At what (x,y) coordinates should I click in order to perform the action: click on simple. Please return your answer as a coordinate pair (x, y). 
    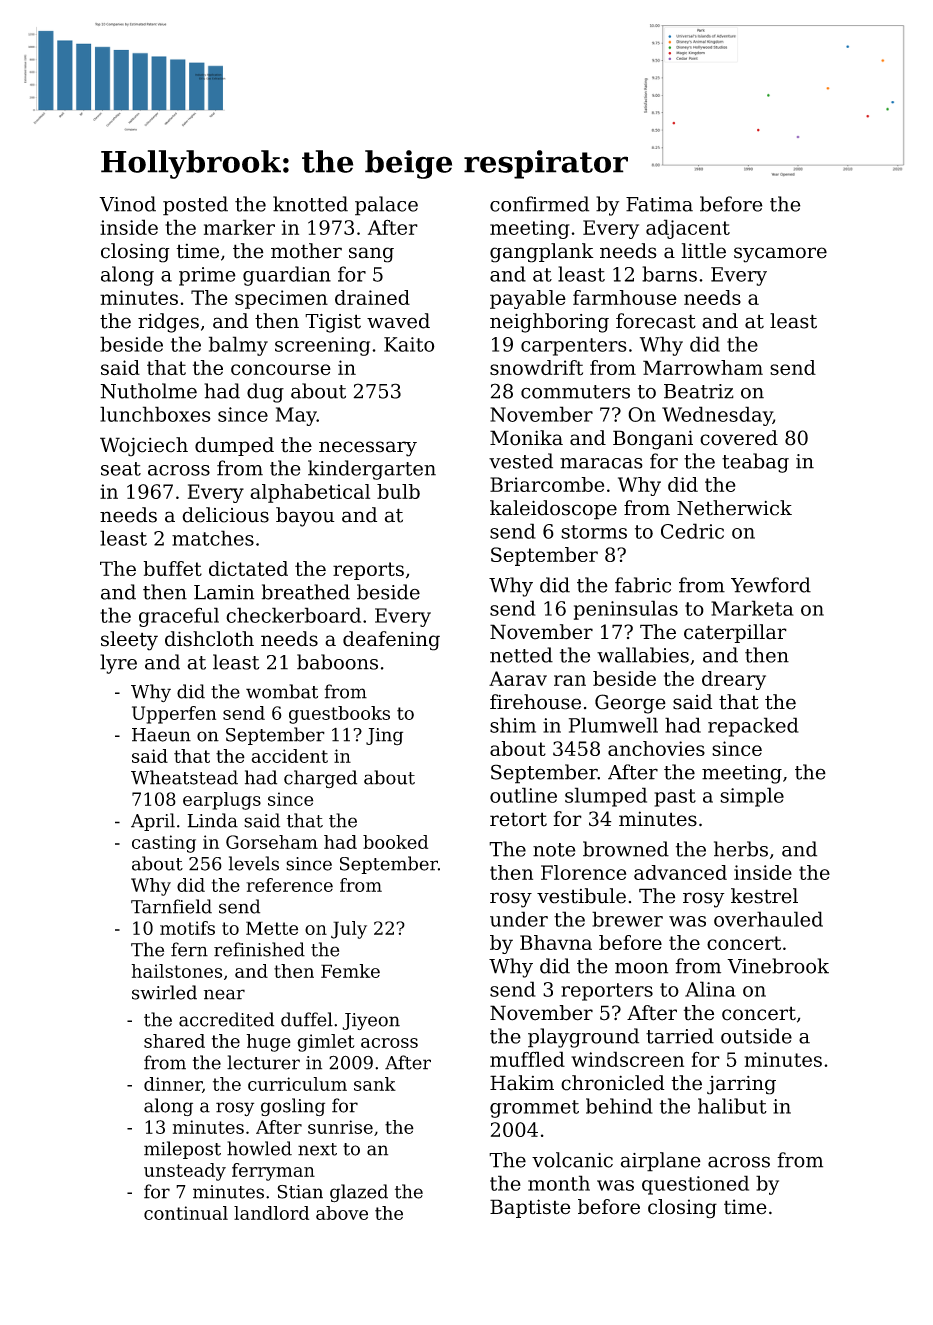
    Looking at the image, I should click on (752, 797).
